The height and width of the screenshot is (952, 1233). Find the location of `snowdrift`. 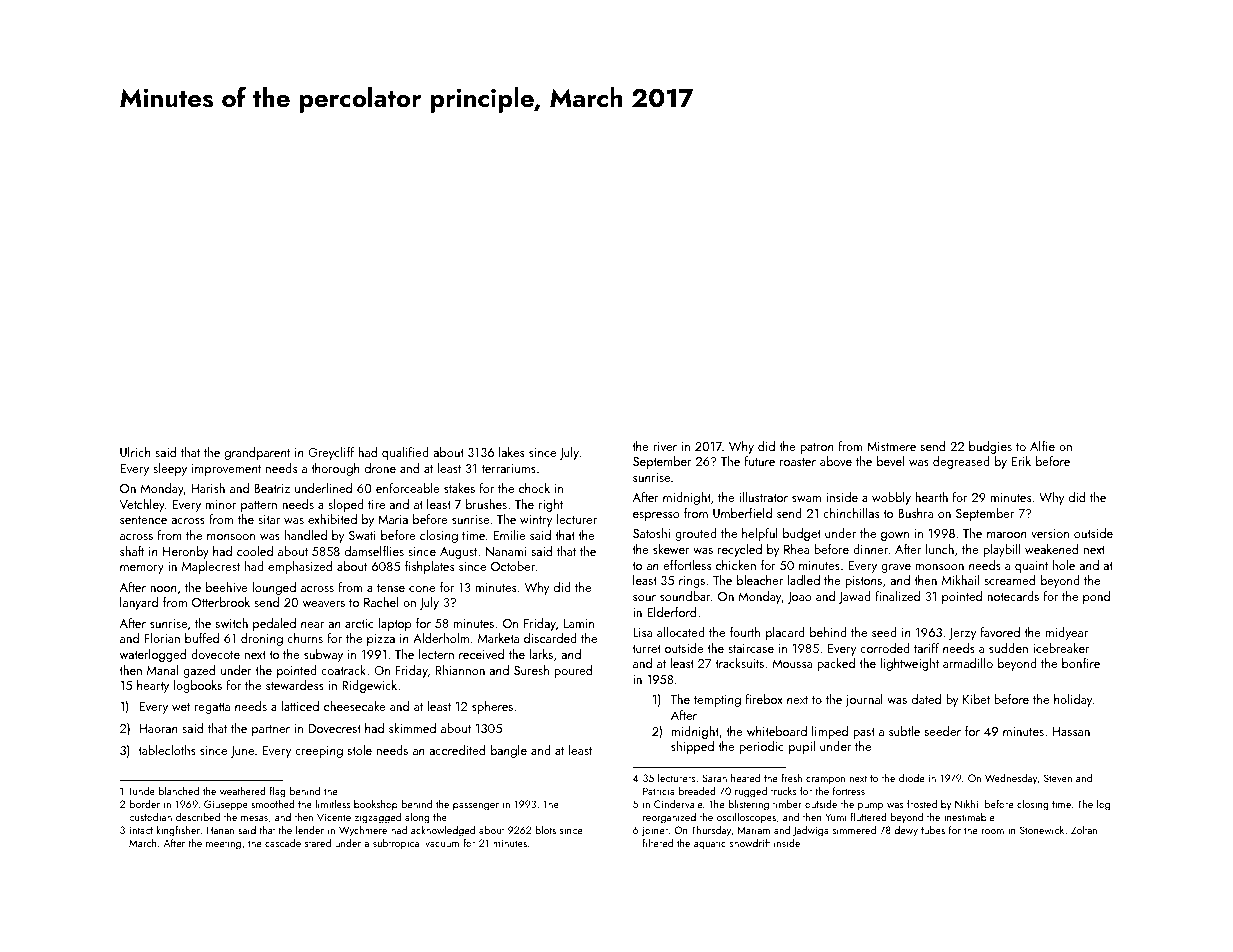

snowdrift is located at coordinates (750, 842).
